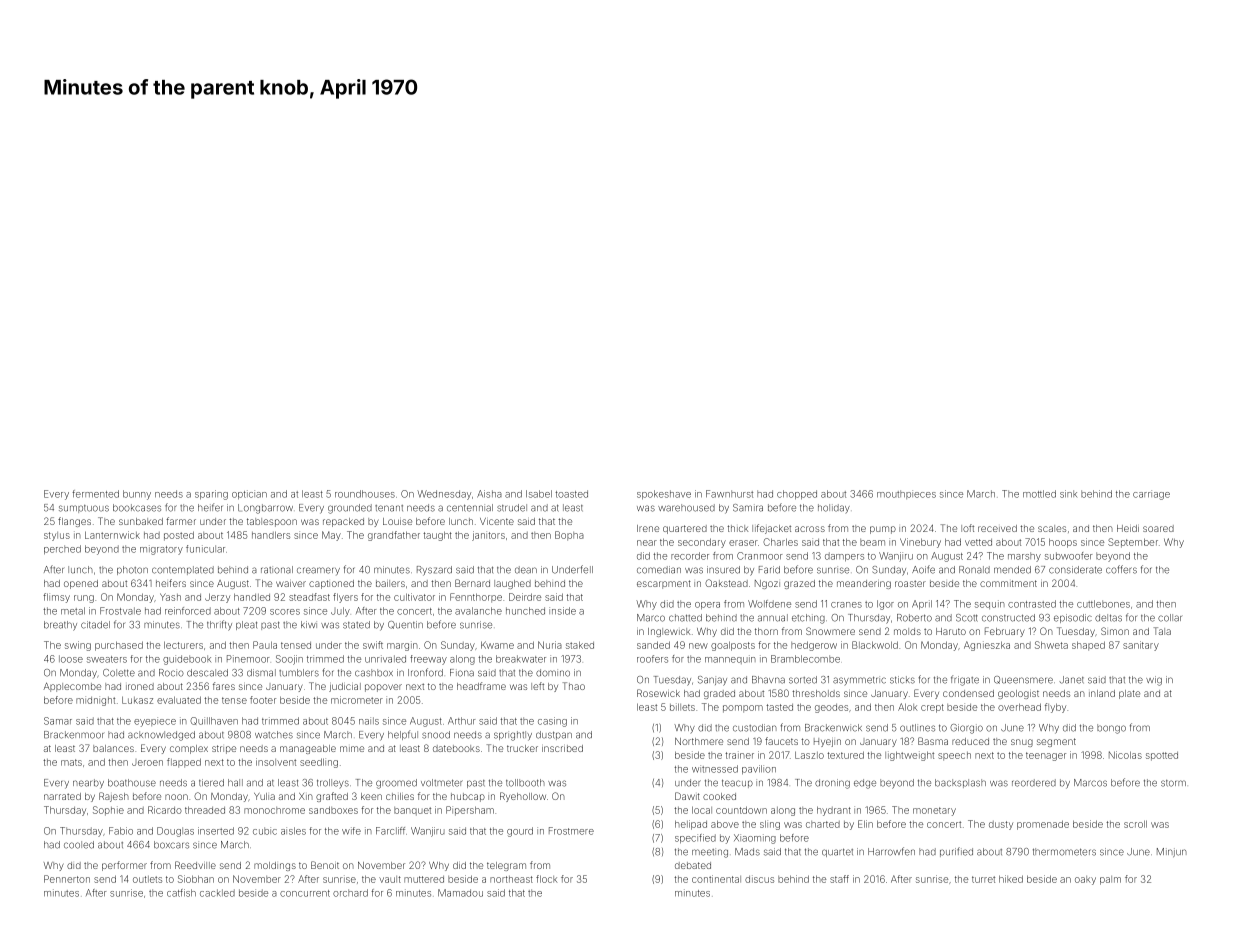 Image resolution: width=1233 pixels, height=952 pixels. What do you see at coordinates (325, 865) in the screenshot?
I see `Benoit` at bounding box center [325, 865].
